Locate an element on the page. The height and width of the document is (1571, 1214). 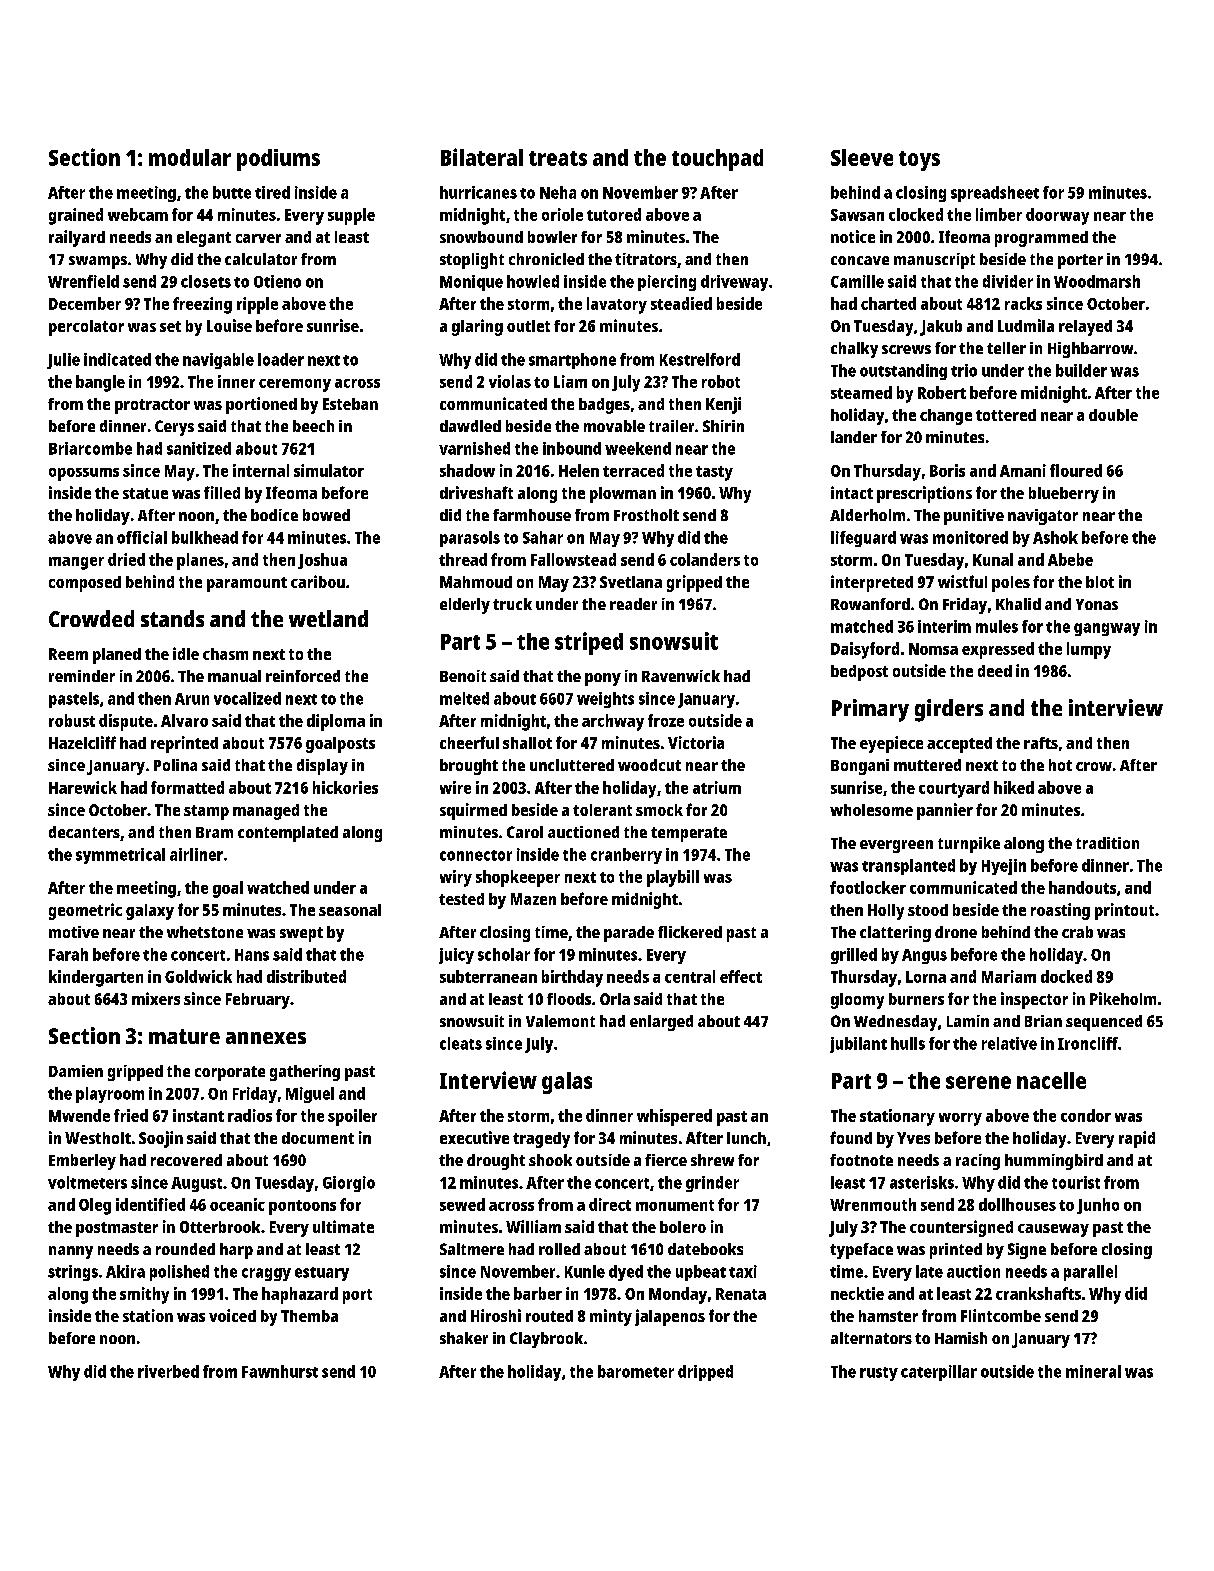
hot is located at coordinates (1060, 765).
